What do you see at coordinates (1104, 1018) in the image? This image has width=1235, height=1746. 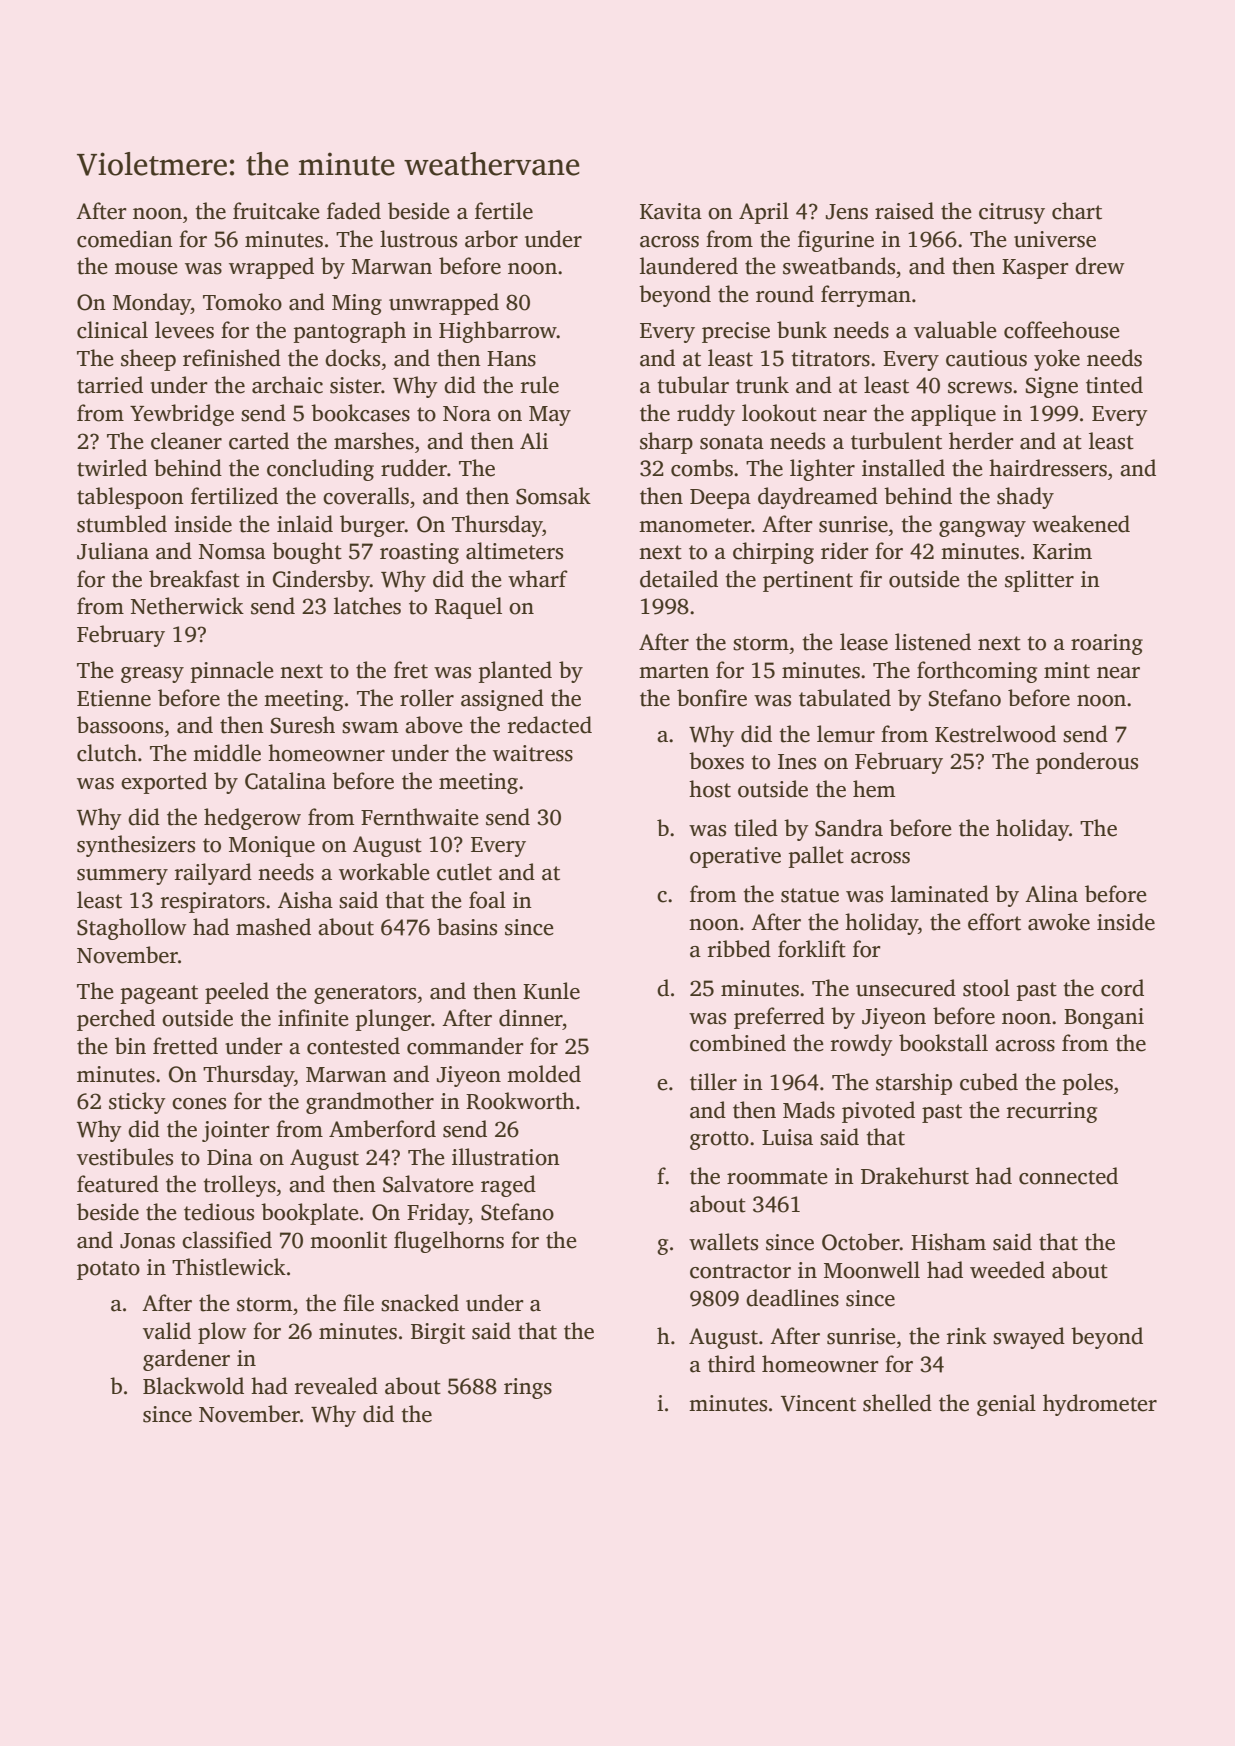 I see `Bongani` at bounding box center [1104, 1018].
